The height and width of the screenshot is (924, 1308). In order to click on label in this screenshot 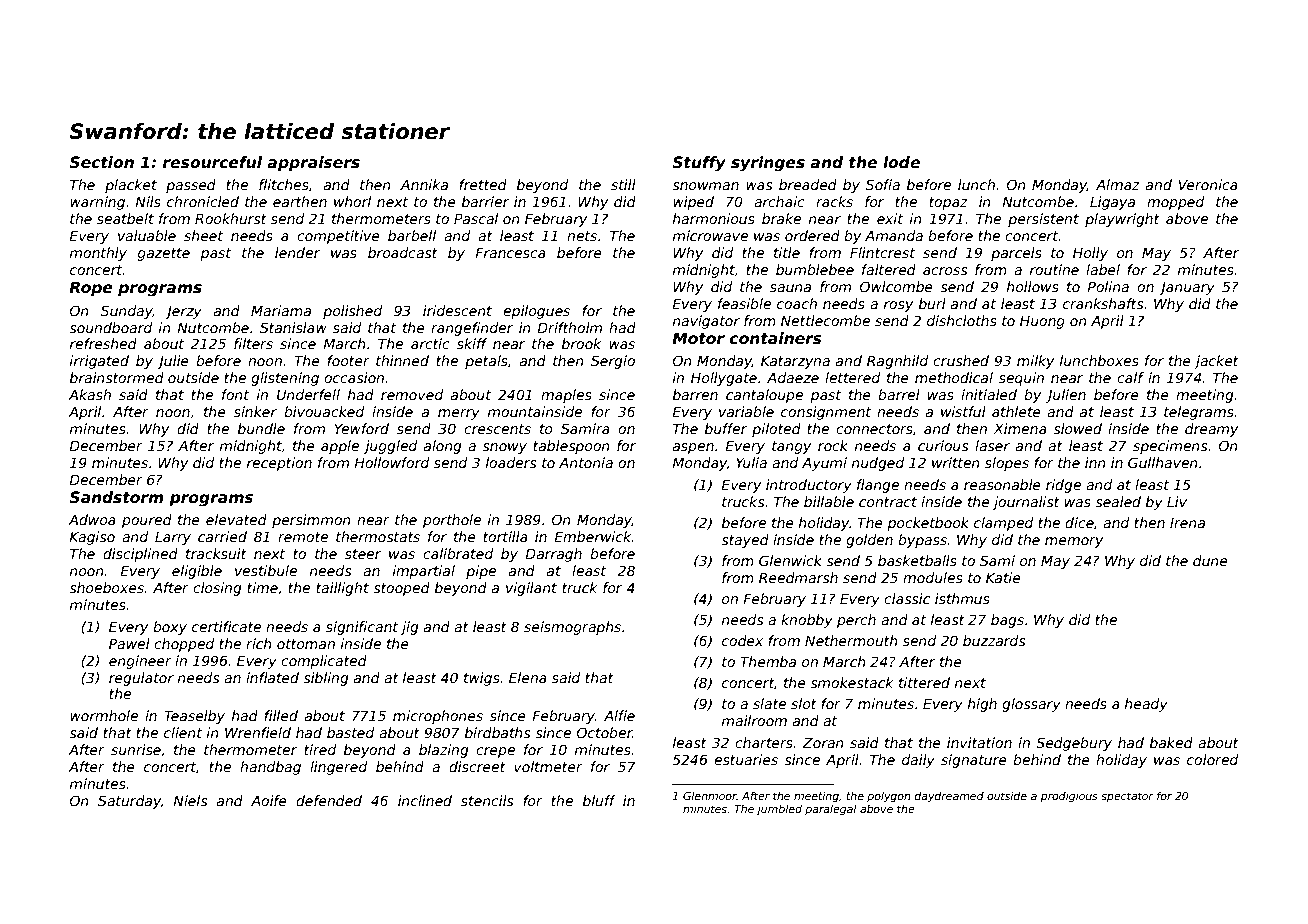, I will do `click(1103, 269)`.
